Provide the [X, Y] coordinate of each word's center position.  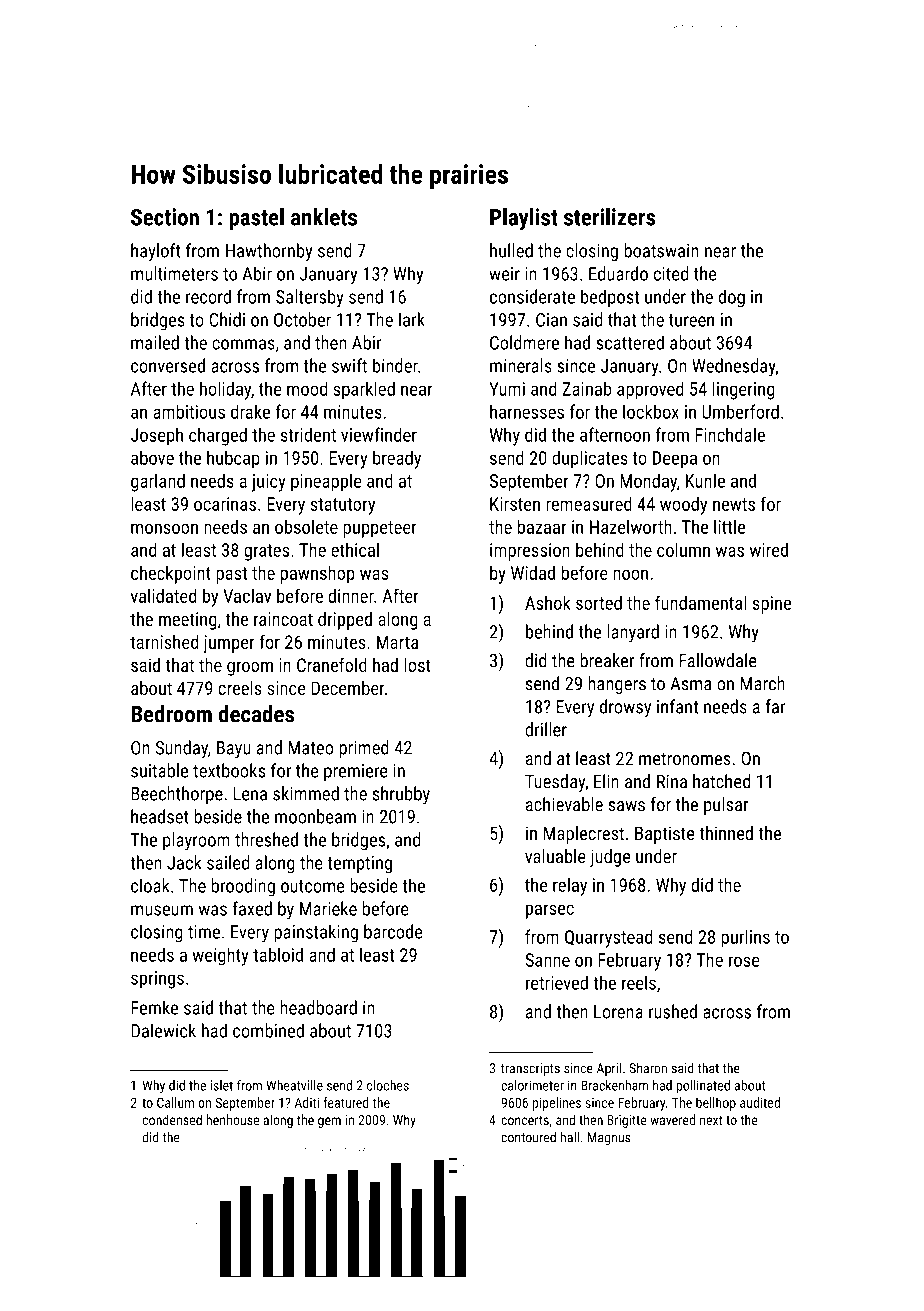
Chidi [227, 319]
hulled [511, 250]
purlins [745, 938]
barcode [393, 931]
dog [731, 298]
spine [772, 605]
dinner [351, 595]
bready [397, 459]
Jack [184, 862]
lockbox [651, 411]
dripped [345, 621]
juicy [269, 483]
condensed [172, 1119]
